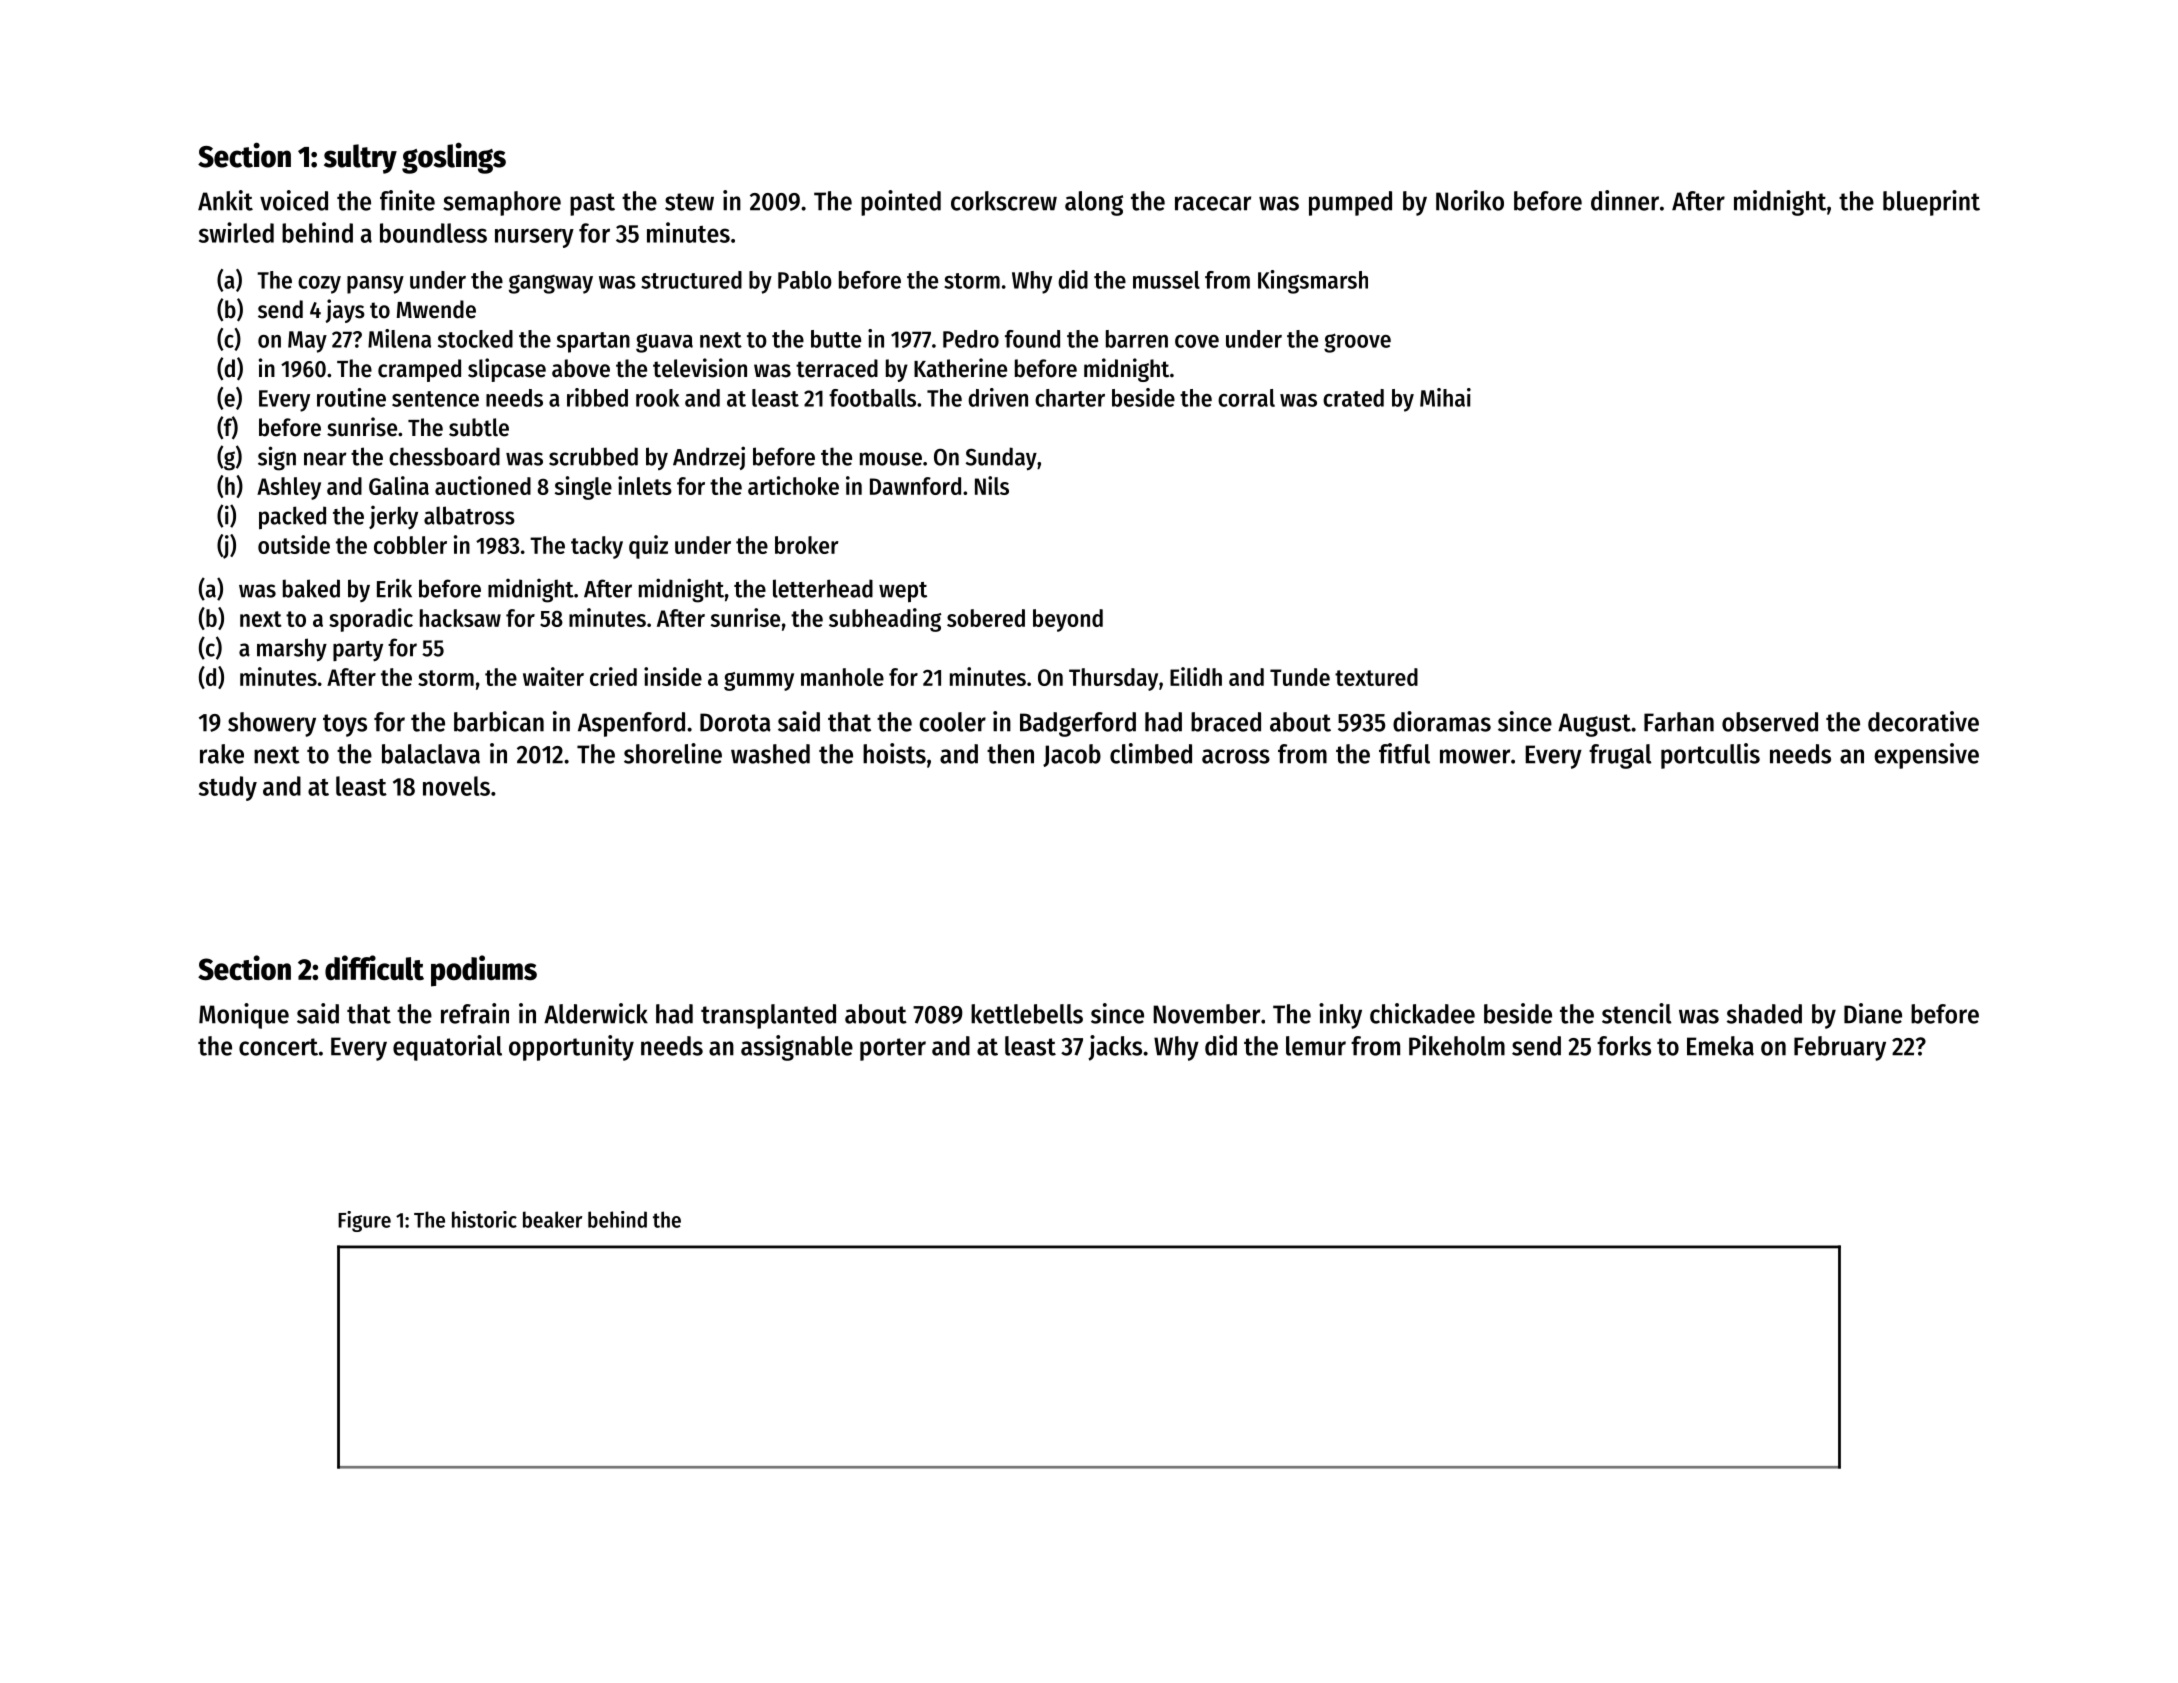 This screenshot has width=2178, height=1683. Describe the element at coordinates (228, 788) in the screenshot. I see `study` at that location.
